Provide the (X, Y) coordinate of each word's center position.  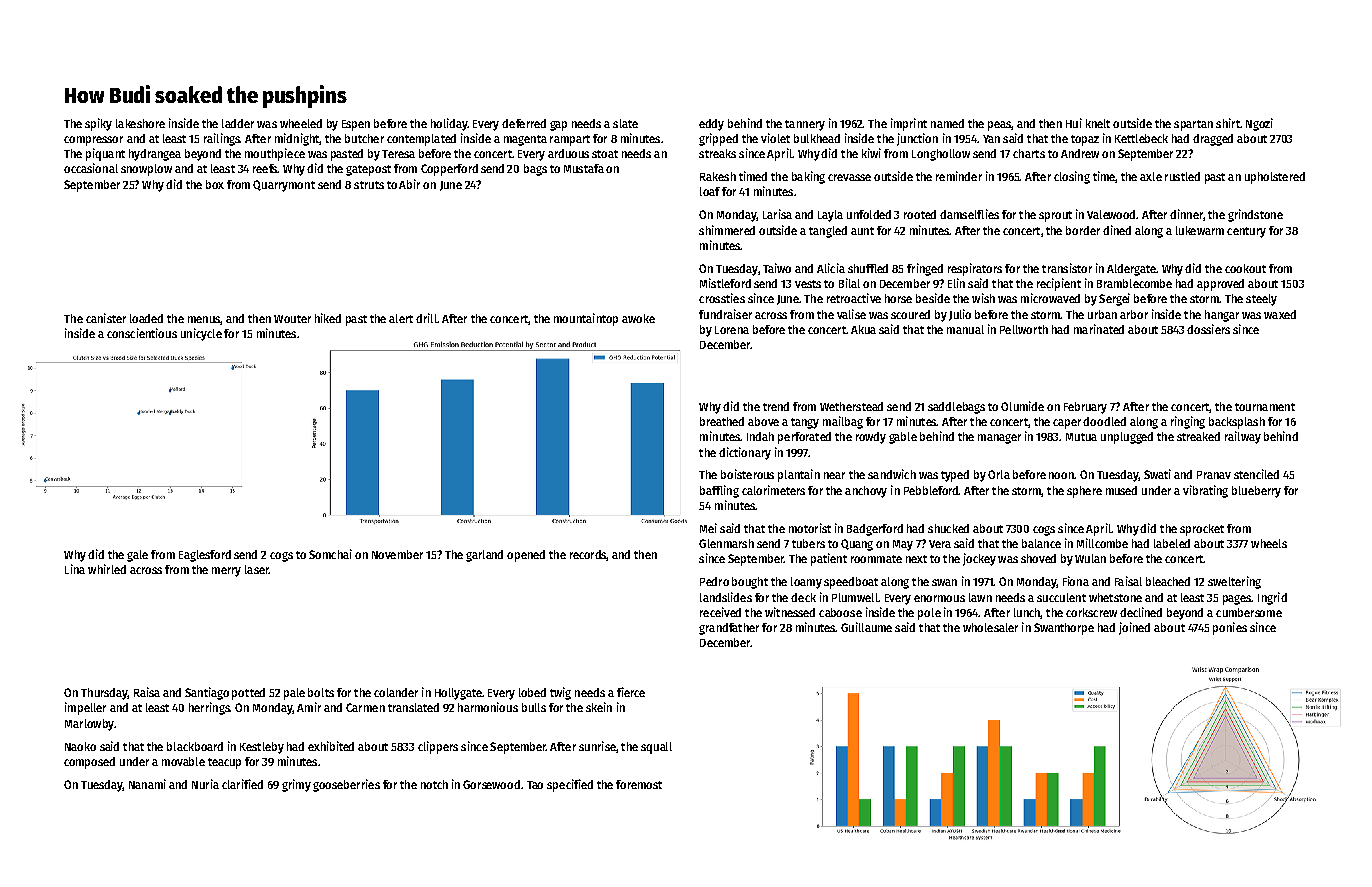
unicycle (201, 334)
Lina (75, 569)
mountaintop (586, 319)
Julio (960, 315)
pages (1237, 600)
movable (183, 761)
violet (775, 138)
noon (1061, 475)
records (588, 555)
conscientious (142, 333)
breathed (722, 421)
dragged (1213, 140)
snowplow (146, 170)
